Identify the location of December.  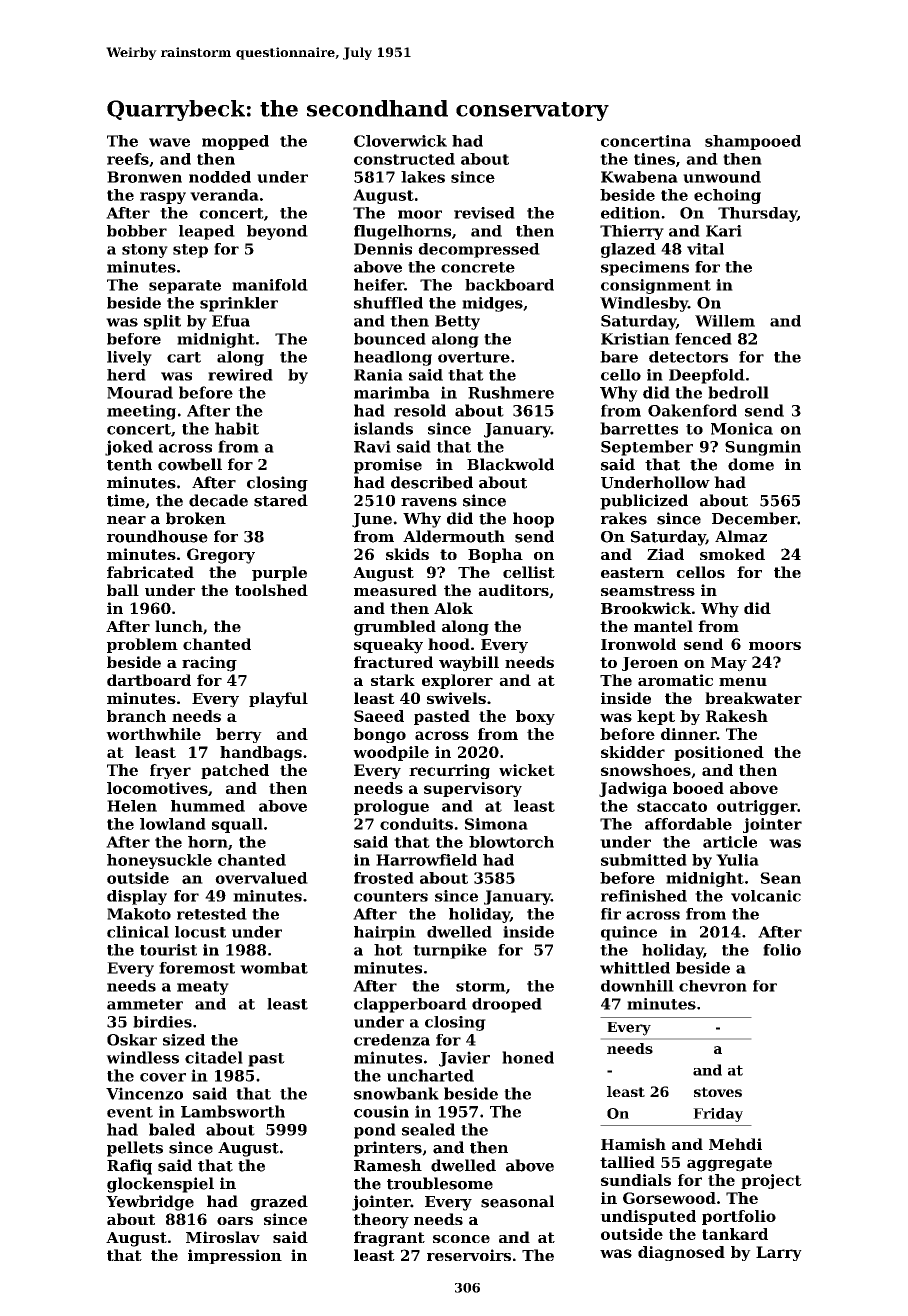
(754, 518).
